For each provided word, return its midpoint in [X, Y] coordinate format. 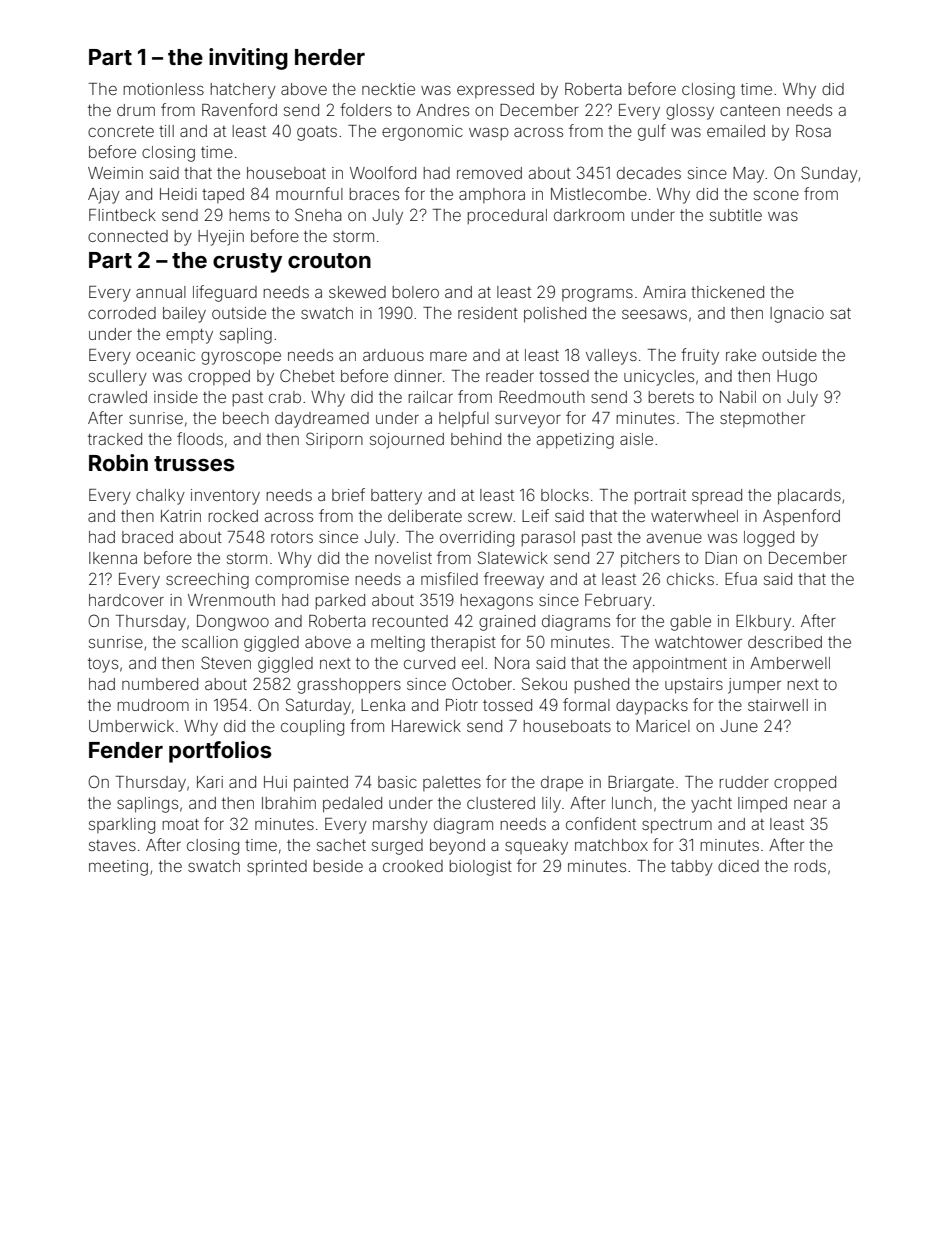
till [166, 131]
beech [246, 418]
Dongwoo [233, 623]
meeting [118, 868]
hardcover [126, 600]
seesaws [654, 314]
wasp [489, 134]
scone [776, 195]
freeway [514, 580]
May [748, 175]
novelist [403, 558]
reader [510, 376]
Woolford [383, 172]
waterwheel [694, 516]
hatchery [243, 91]
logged [769, 539]
